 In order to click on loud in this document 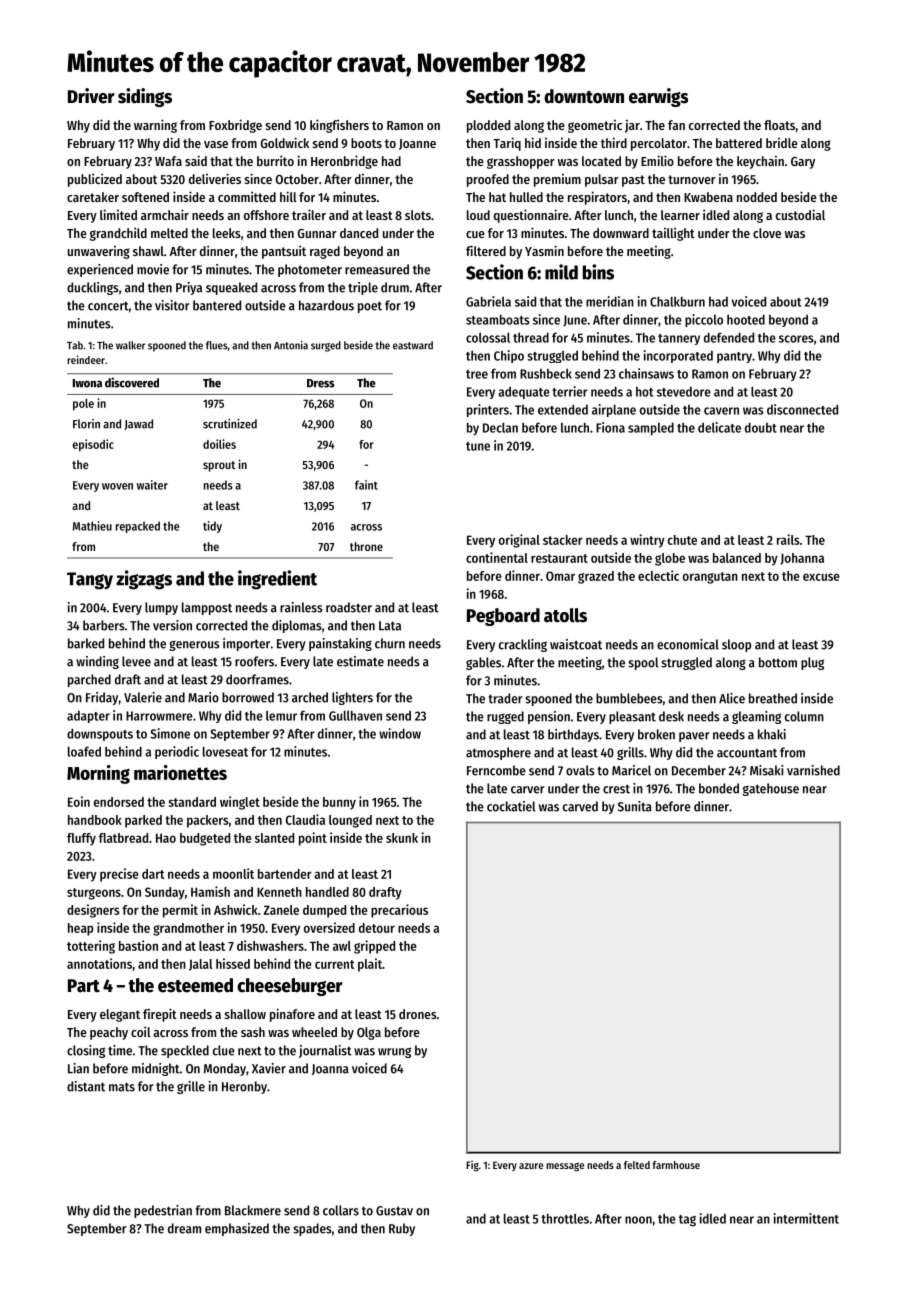, I will do `click(478, 215)`.
